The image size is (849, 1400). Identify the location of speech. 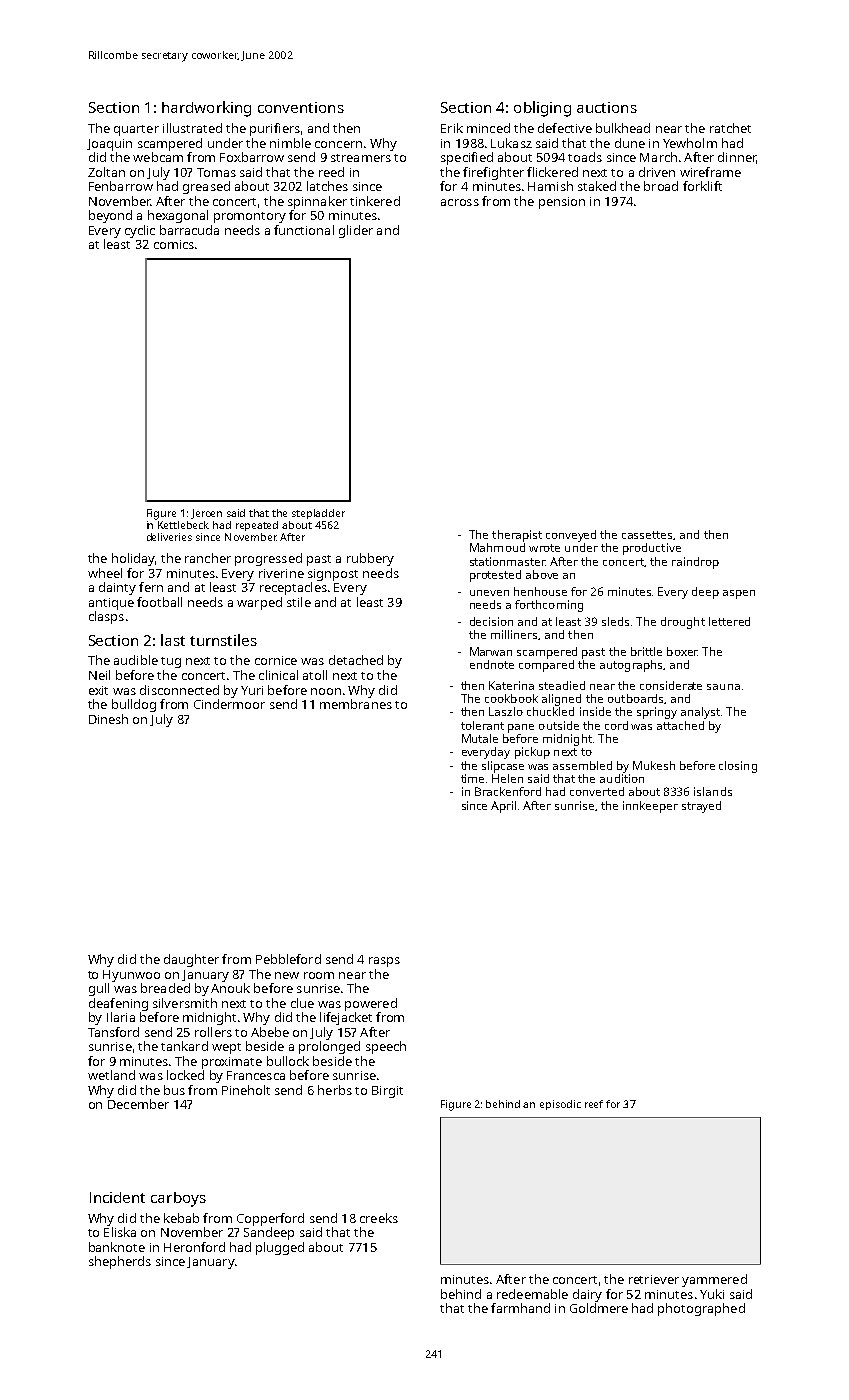
(386, 1047).
